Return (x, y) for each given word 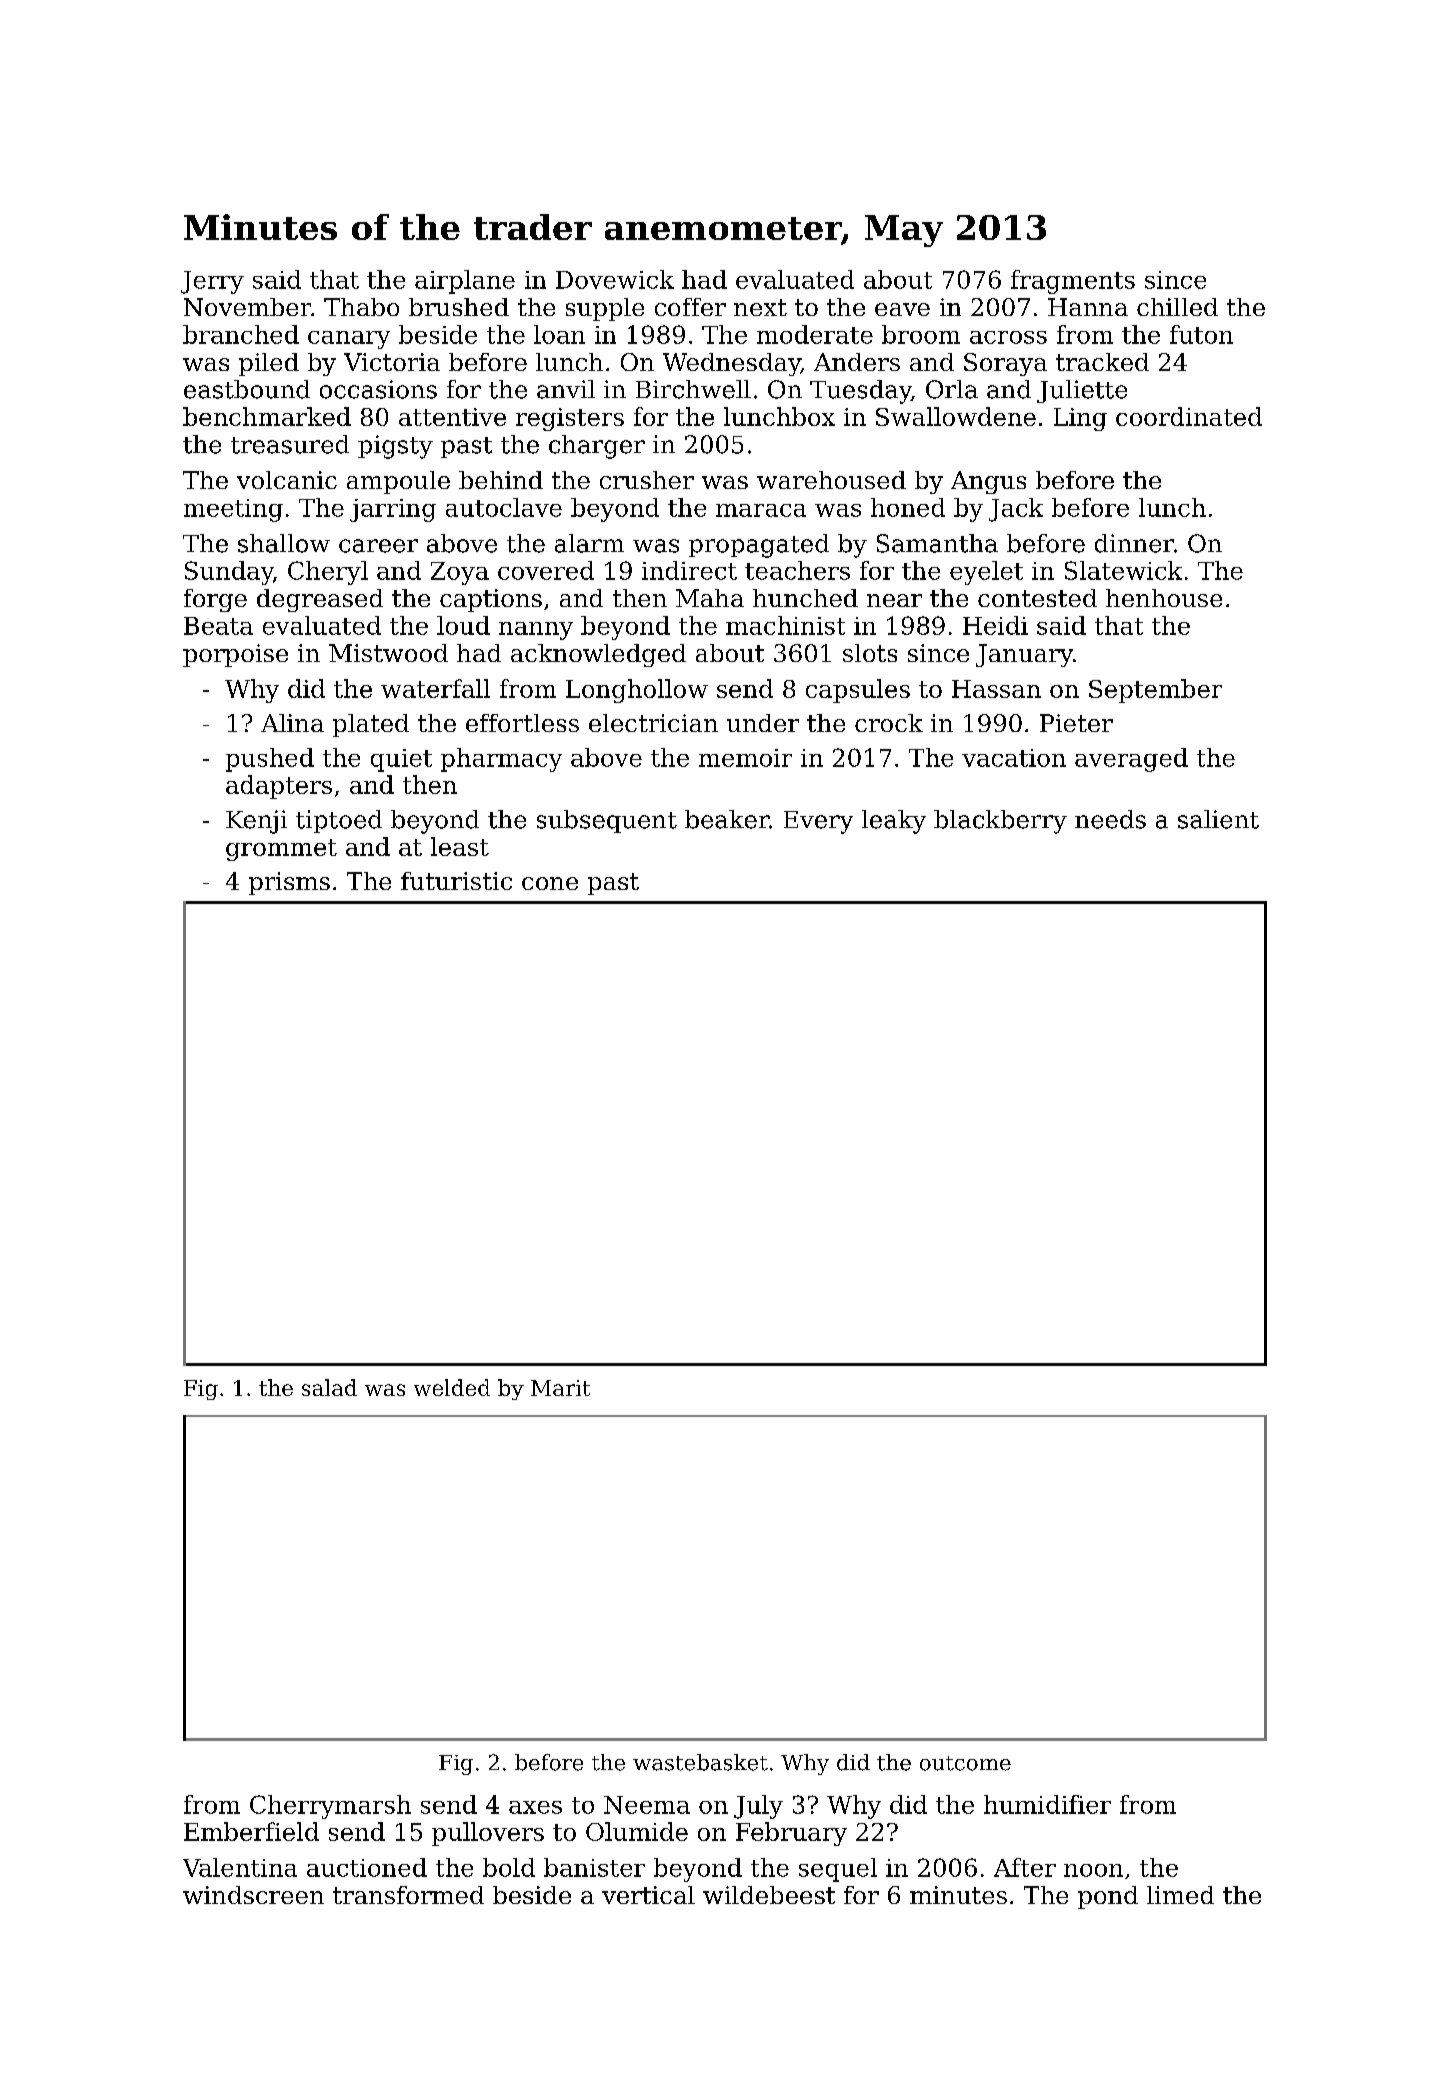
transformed (408, 1895)
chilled (1177, 307)
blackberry (1000, 822)
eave (902, 309)
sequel (838, 1870)
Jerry (212, 282)
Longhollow (637, 691)
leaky (894, 822)
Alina (292, 723)
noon (1093, 1870)
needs (1110, 819)
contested (1037, 598)
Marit (560, 1388)
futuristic (456, 881)
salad (329, 1387)
